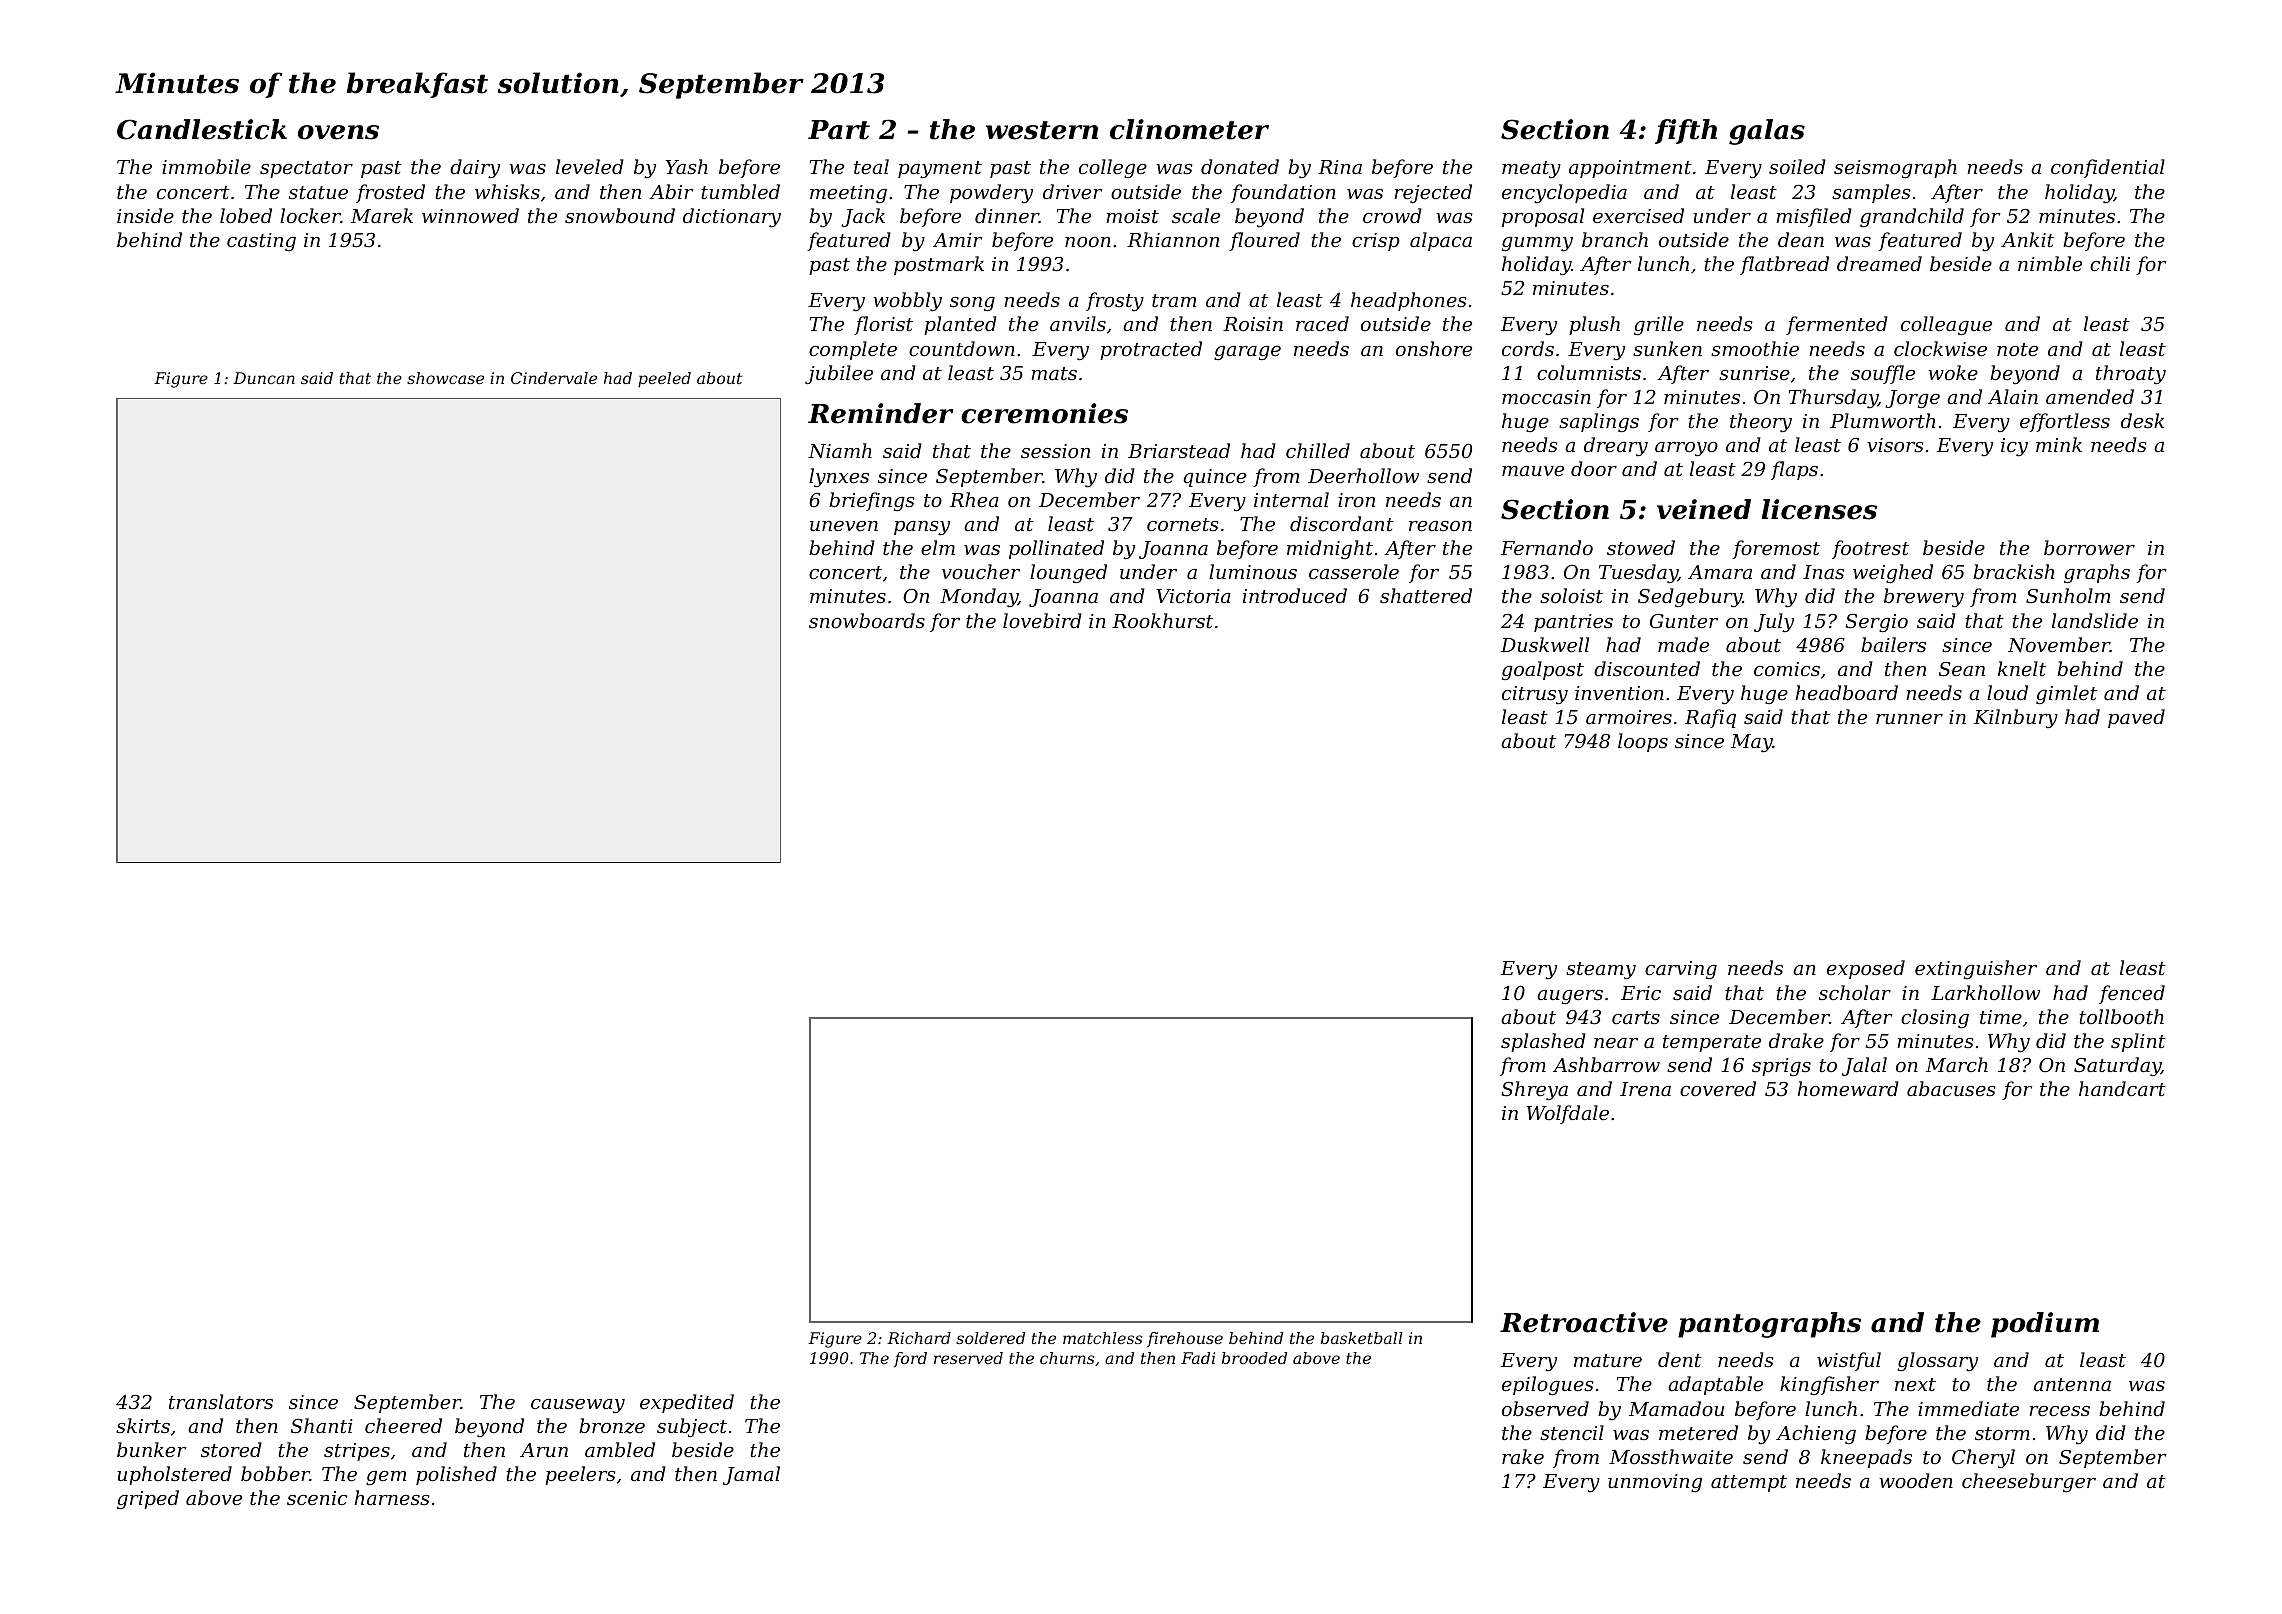 The image size is (2282, 1614). What do you see at coordinates (839, 130) in the document?
I see `Part` at bounding box center [839, 130].
